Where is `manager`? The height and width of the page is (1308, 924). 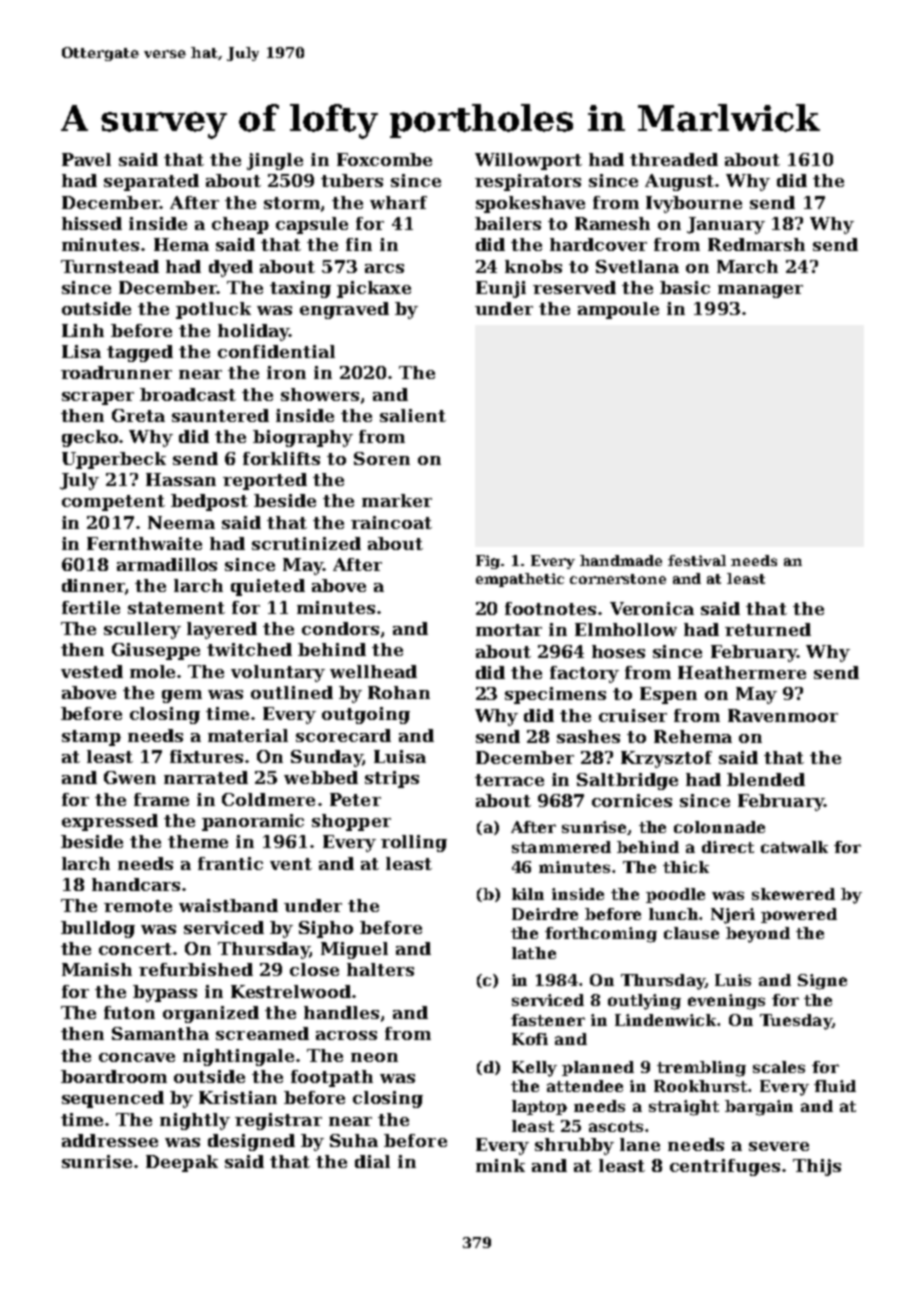 manager is located at coordinates (760, 291).
